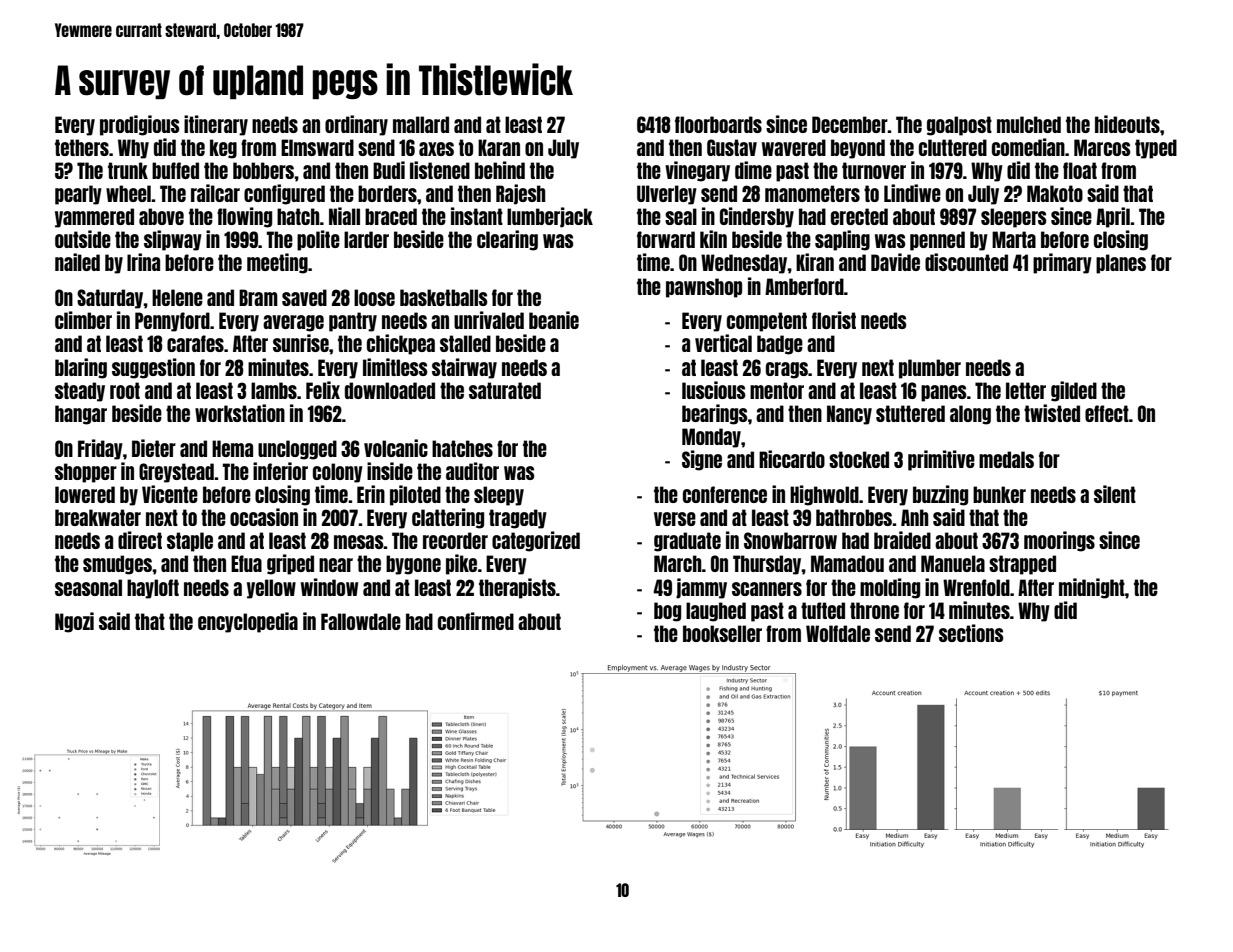  What do you see at coordinates (714, 414) in the page?
I see `bearings` at bounding box center [714, 414].
